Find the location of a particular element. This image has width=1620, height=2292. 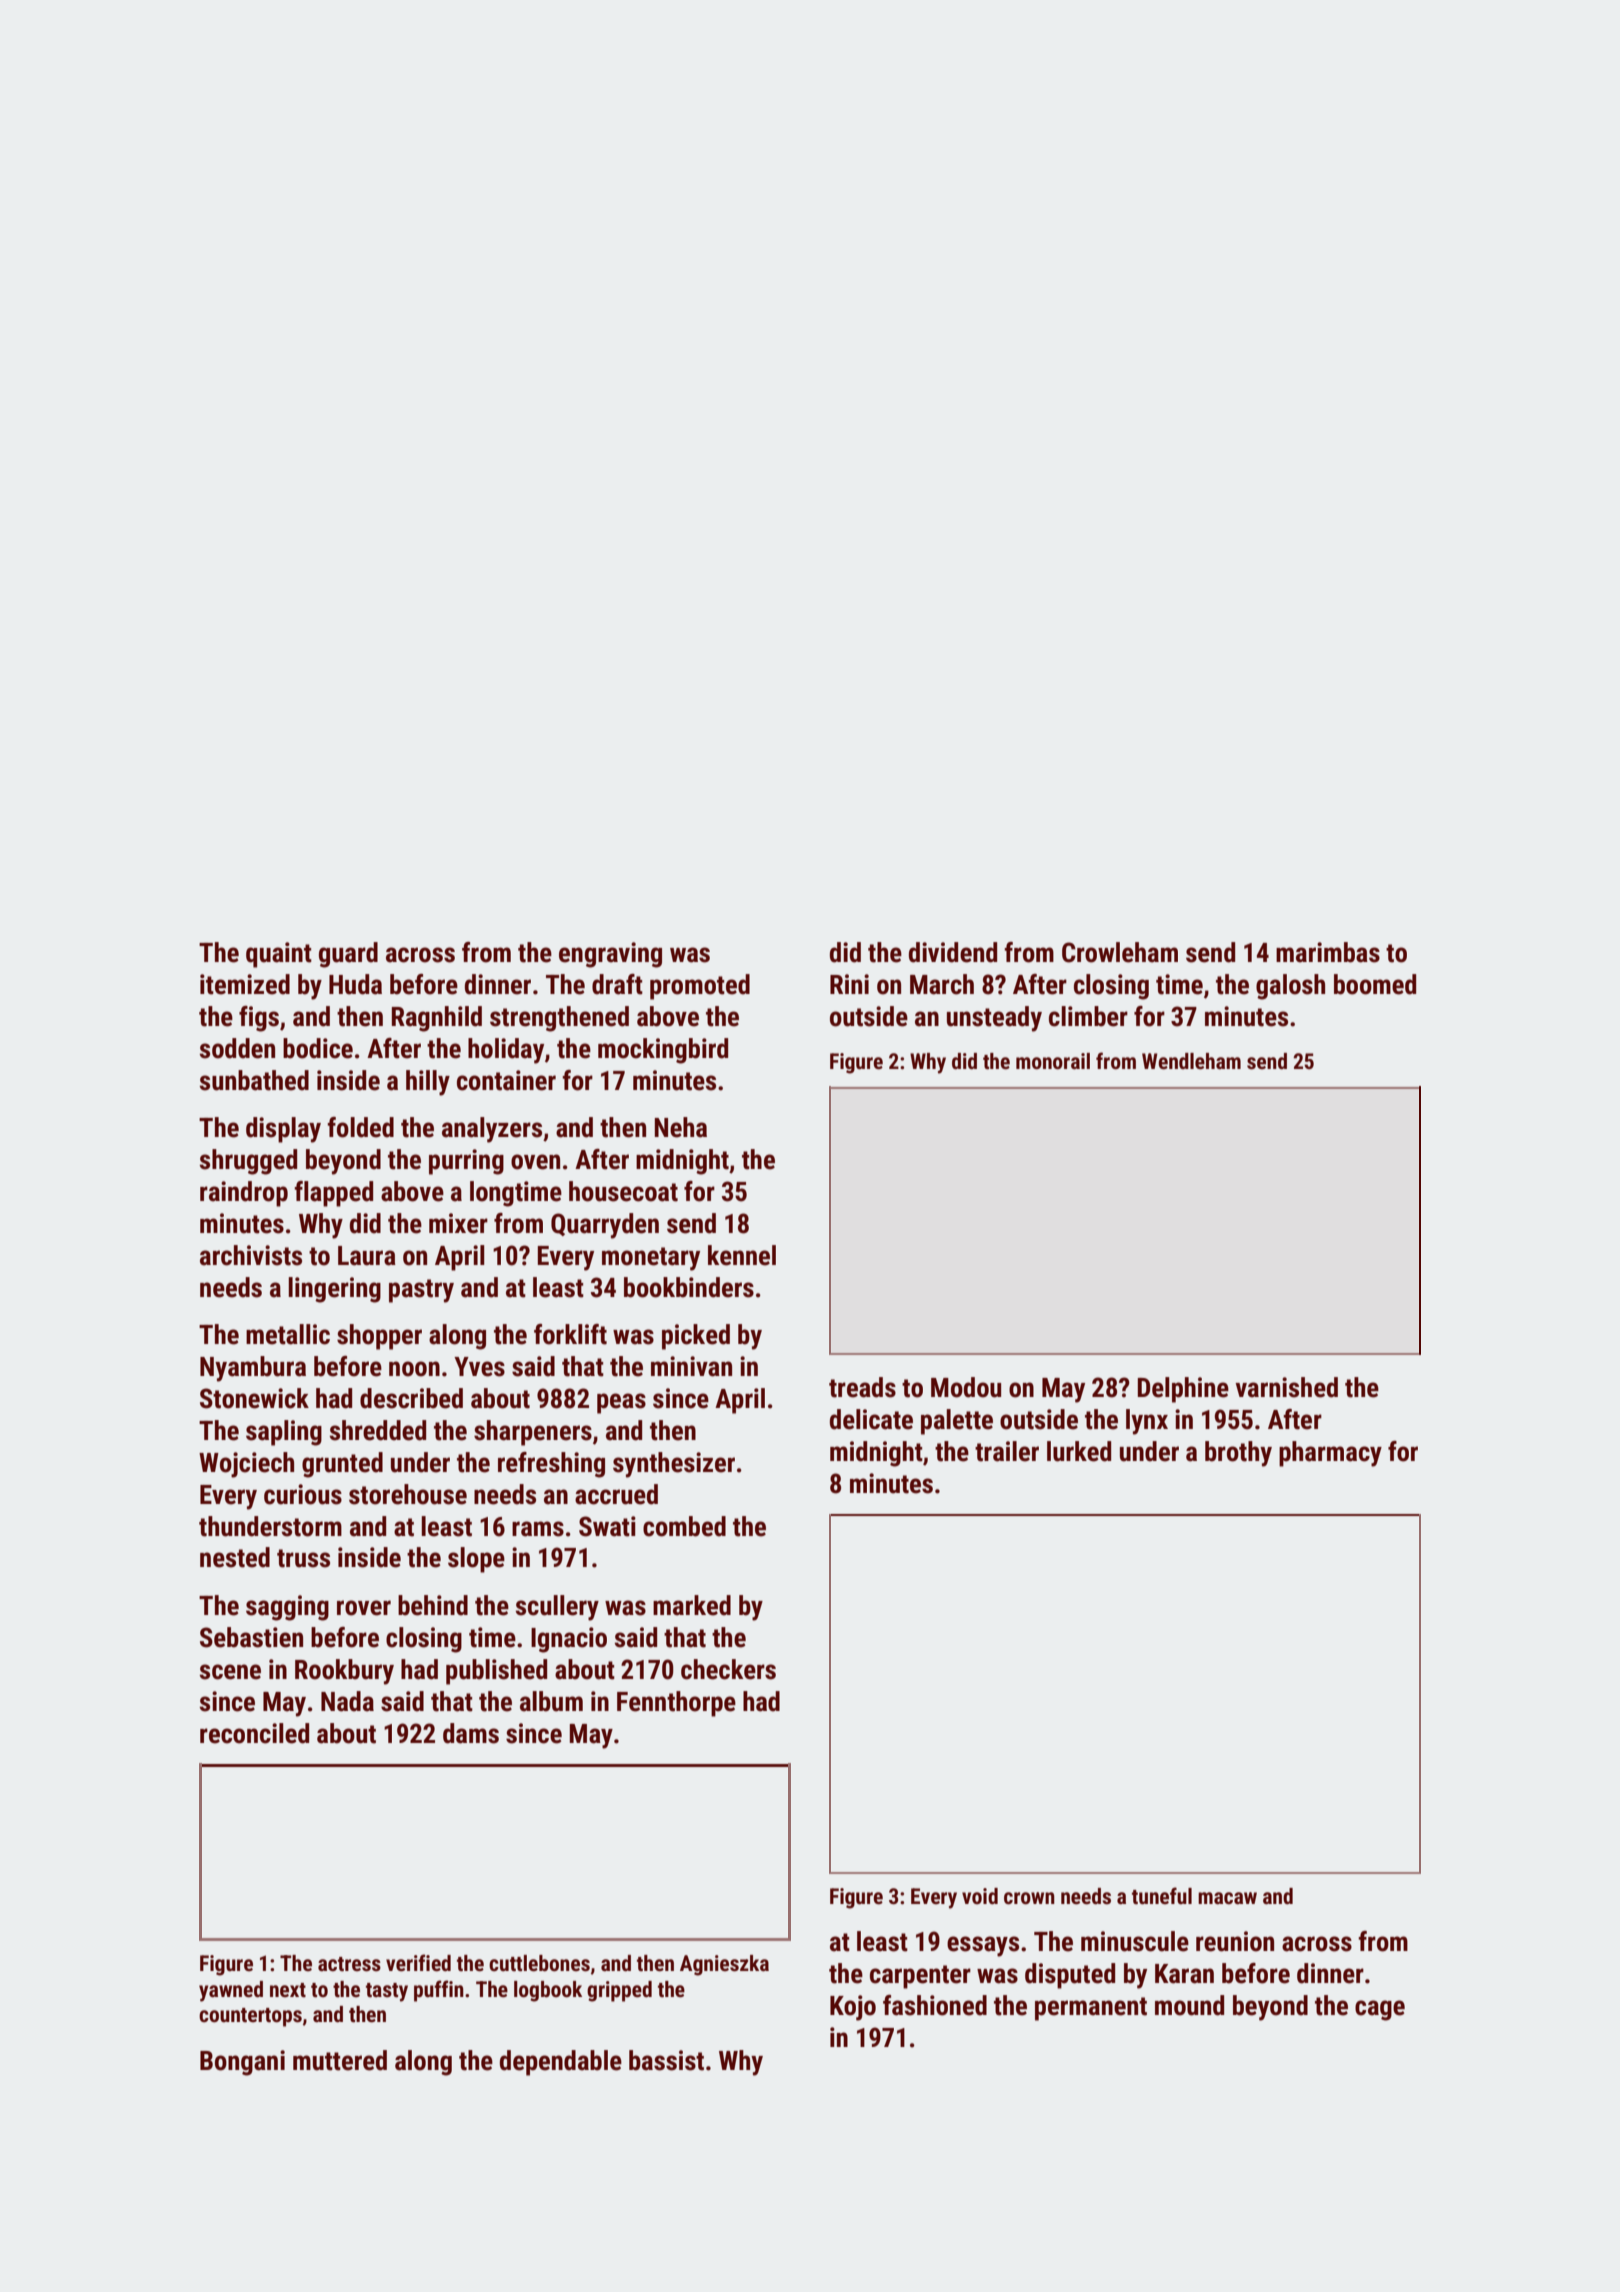

marimbas is located at coordinates (1328, 952).
